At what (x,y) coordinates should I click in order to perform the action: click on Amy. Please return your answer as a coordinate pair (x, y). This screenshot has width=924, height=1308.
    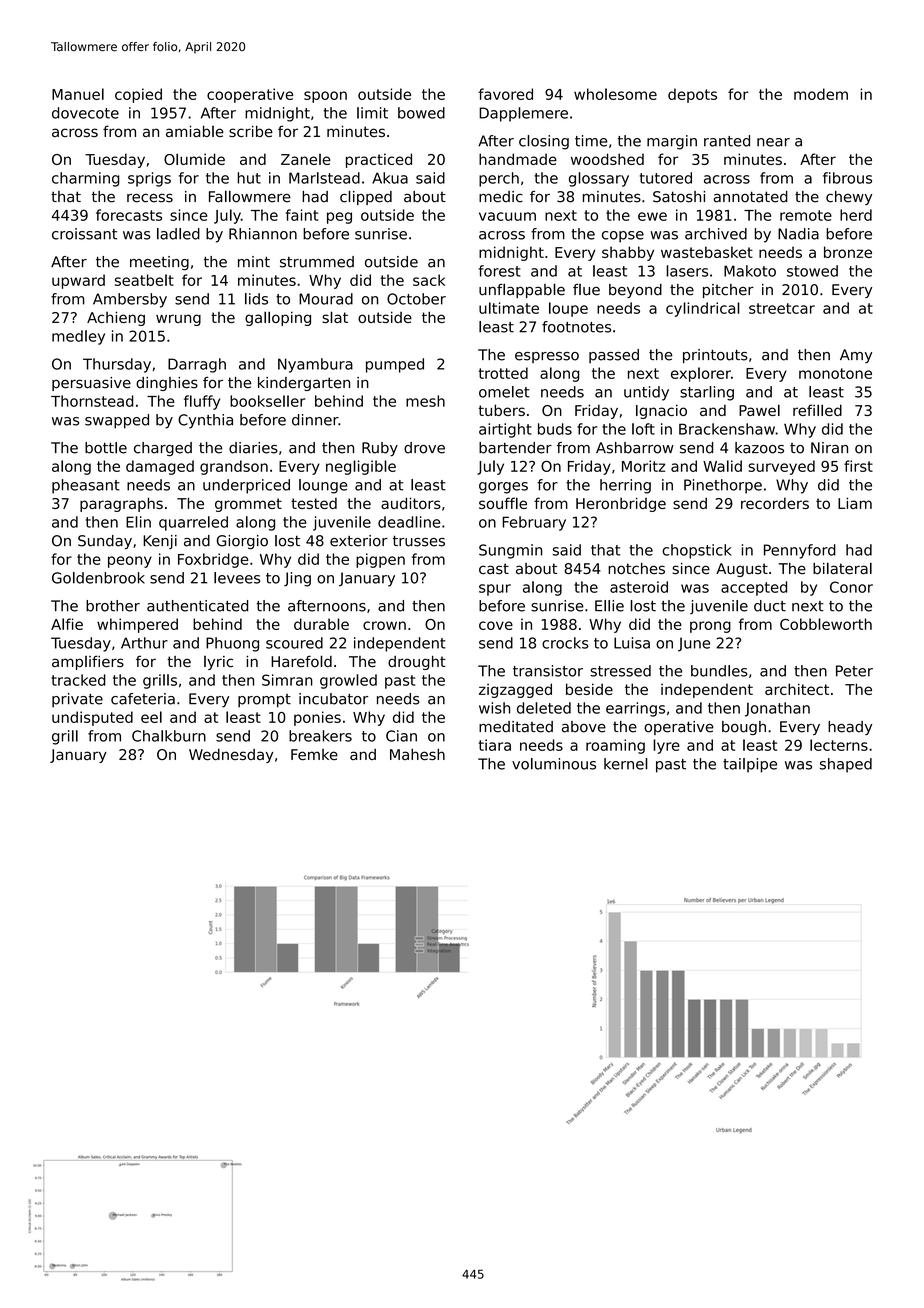
    Looking at the image, I should click on (856, 356).
